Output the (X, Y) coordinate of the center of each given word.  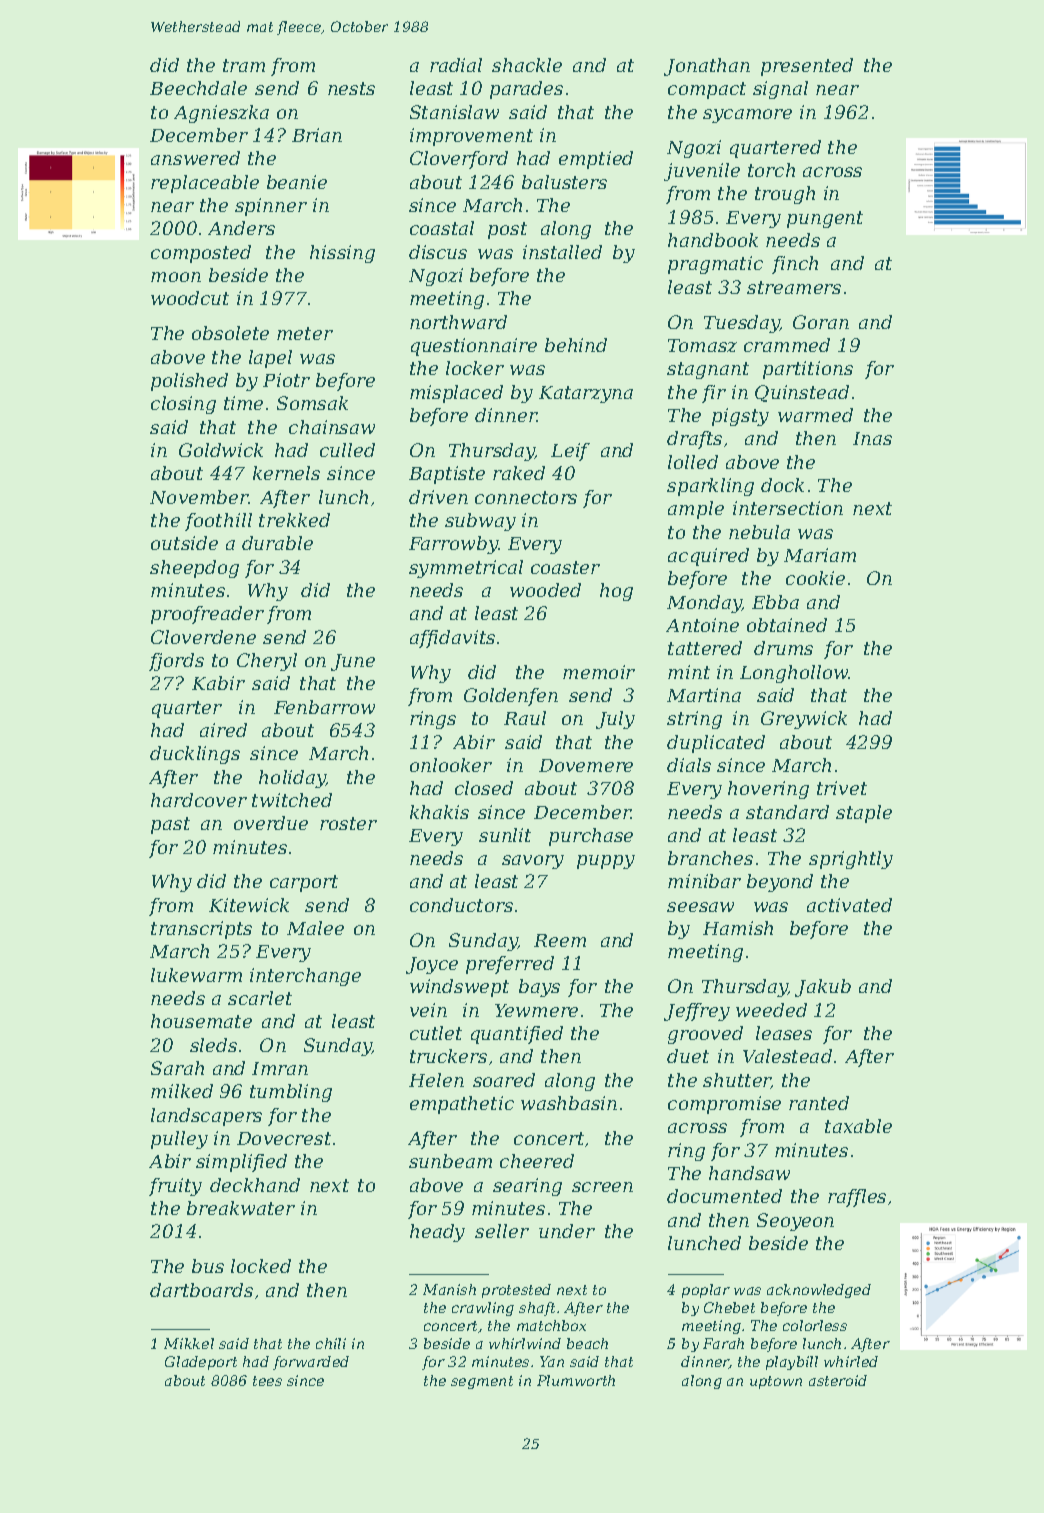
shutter (737, 1081)
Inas (872, 438)
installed (562, 252)
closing (183, 405)
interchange (305, 977)
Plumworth (576, 1380)
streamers (794, 287)
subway (480, 522)
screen (602, 1187)
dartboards (201, 1290)
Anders (241, 228)
